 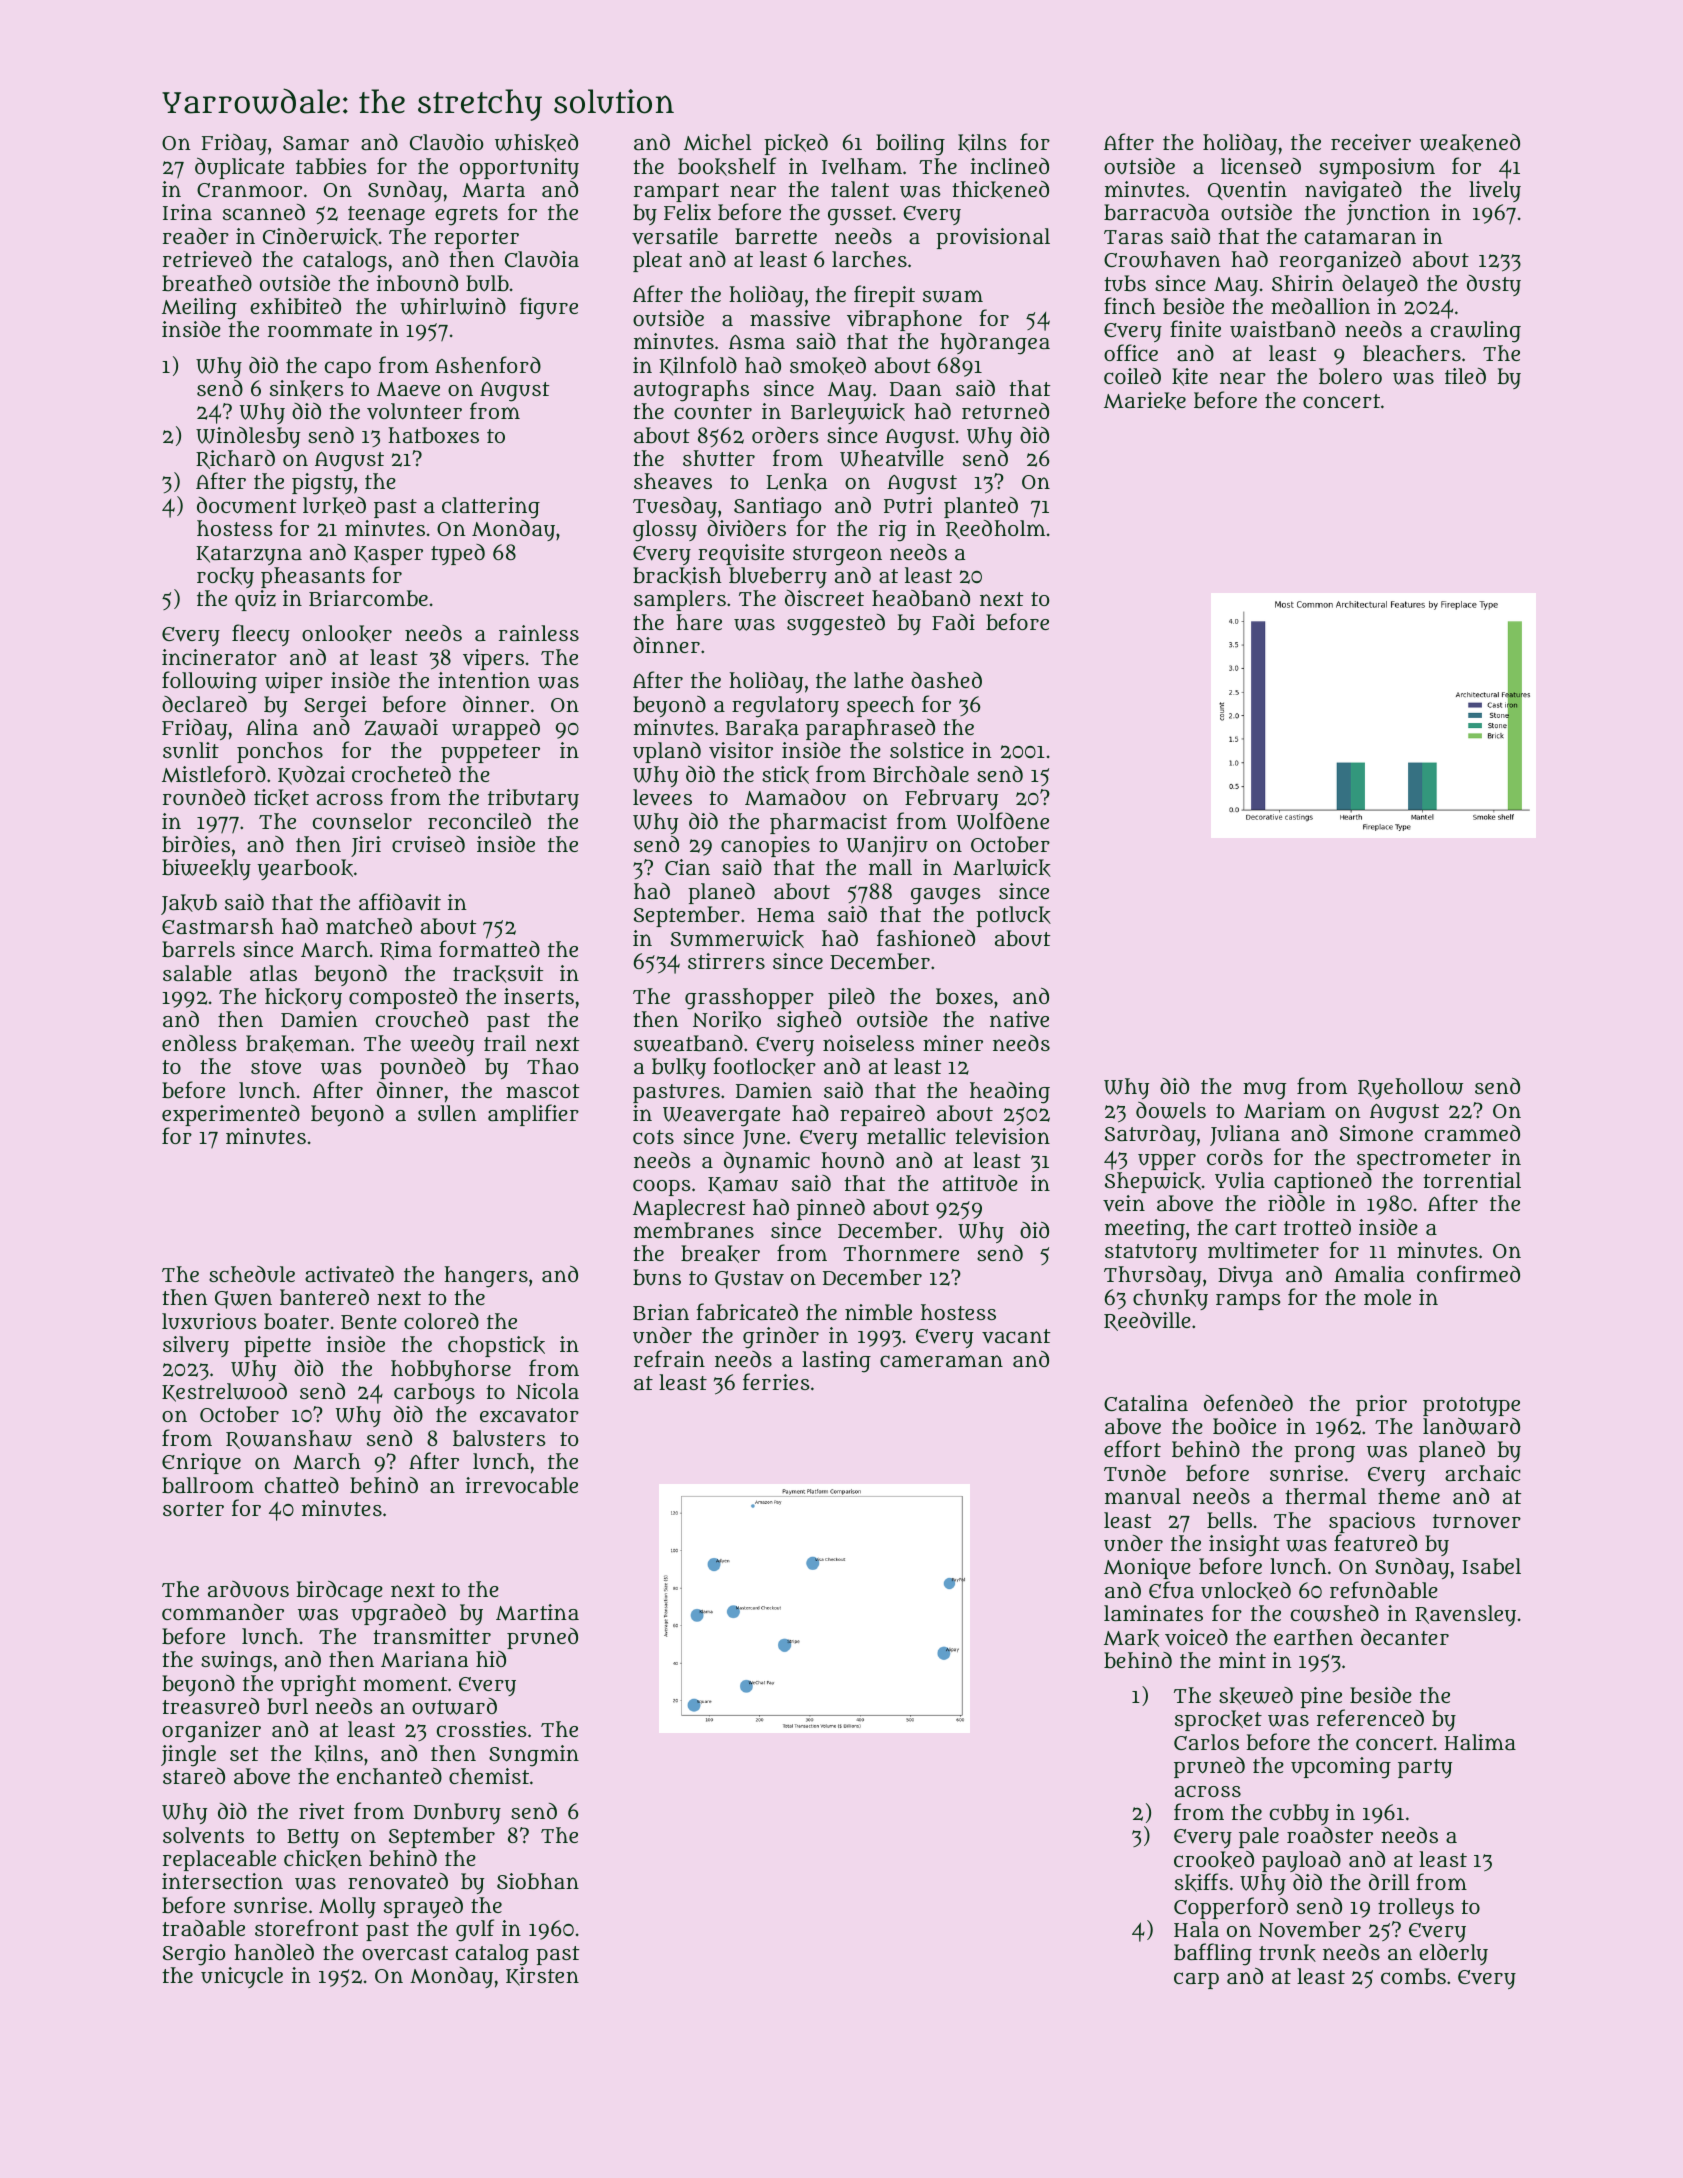 I want to click on tiled, so click(x=1465, y=376).
